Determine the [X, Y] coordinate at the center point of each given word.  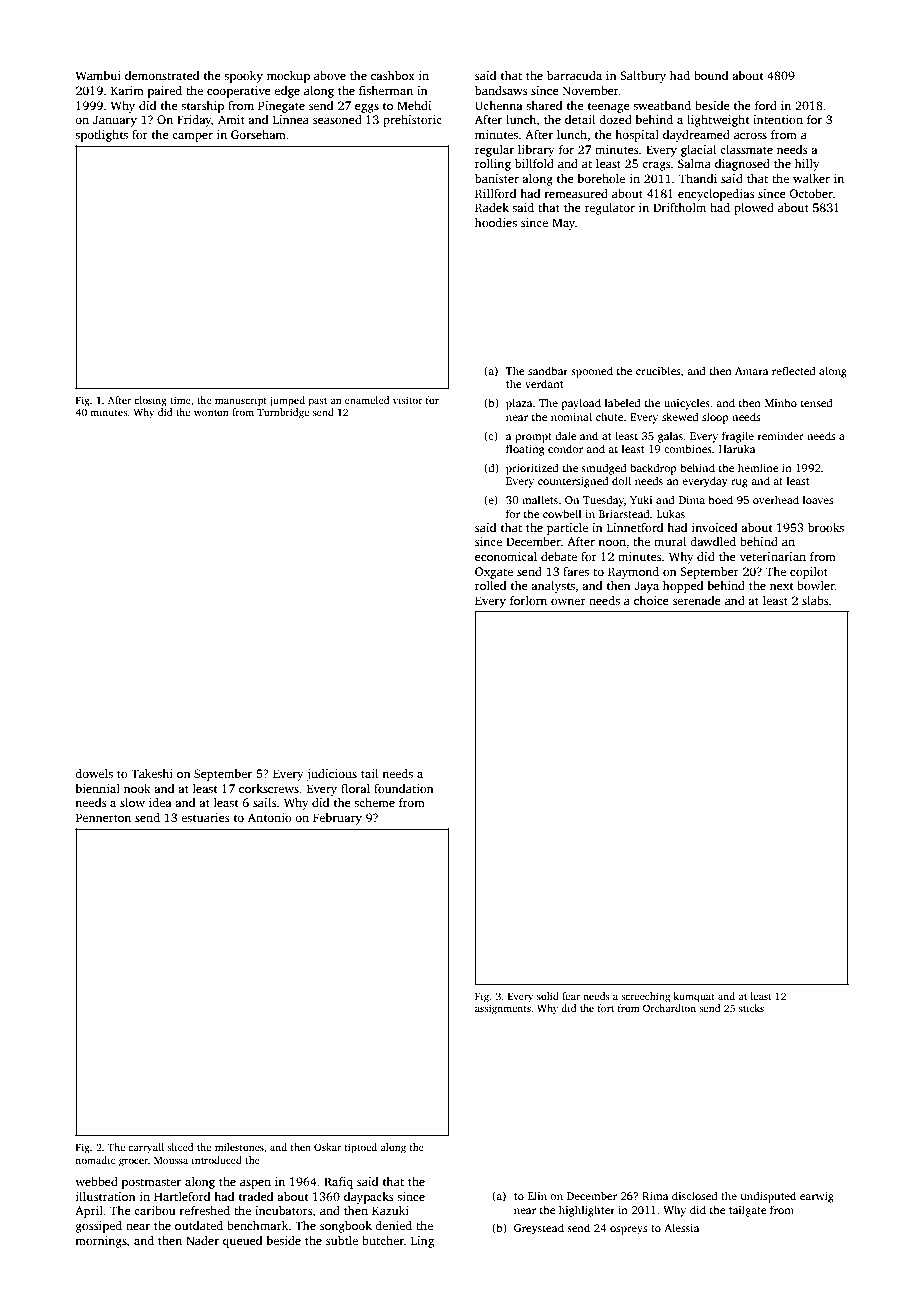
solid [548, 996]
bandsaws [501, 90]
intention [778, 119]
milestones [239, 1147]
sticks [751, 1008]
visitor [408, 400]
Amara [751, 371]
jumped [287, 401]
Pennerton [103, 817]
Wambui [98, 75]
